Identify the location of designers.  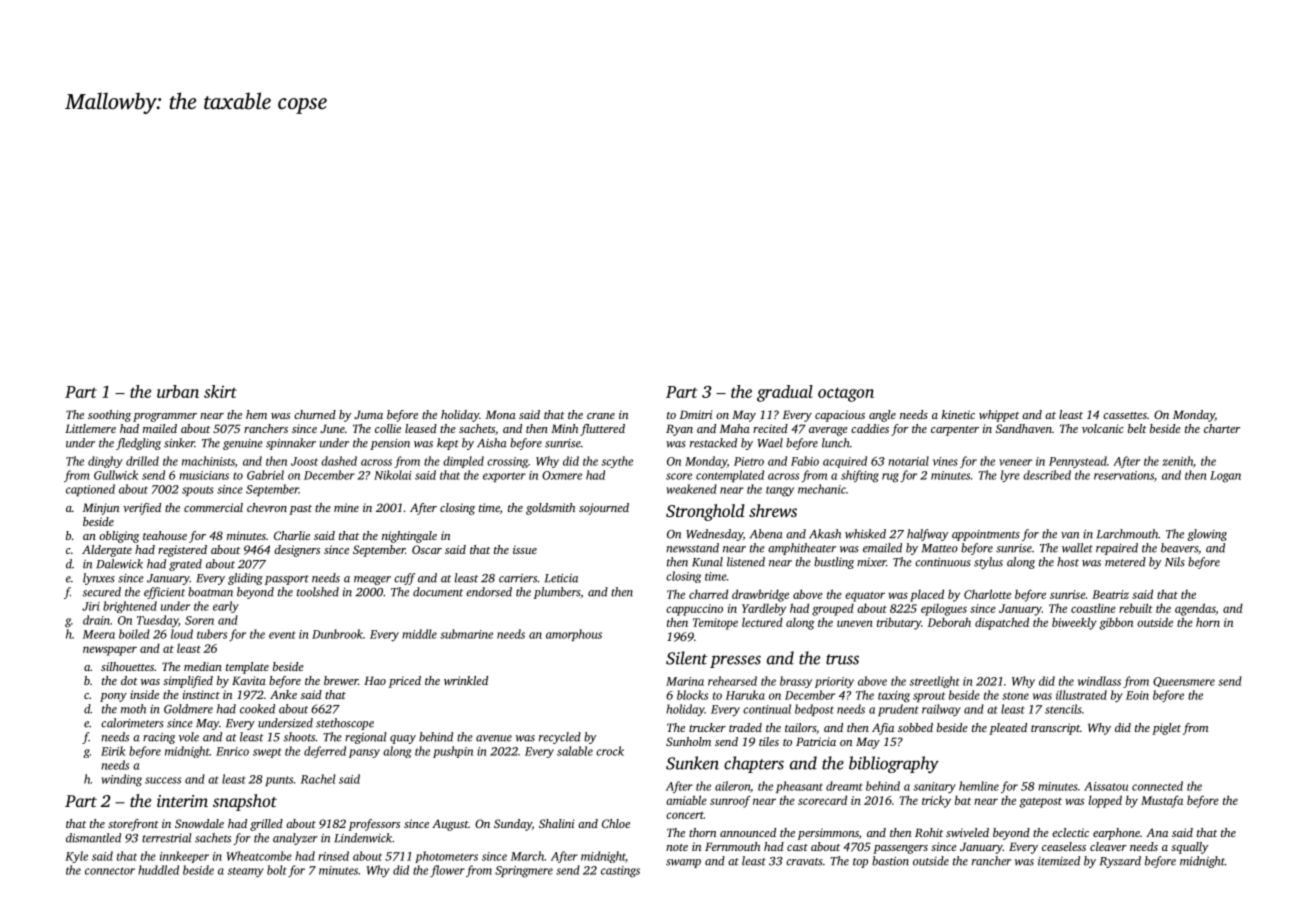
(297, 551).
